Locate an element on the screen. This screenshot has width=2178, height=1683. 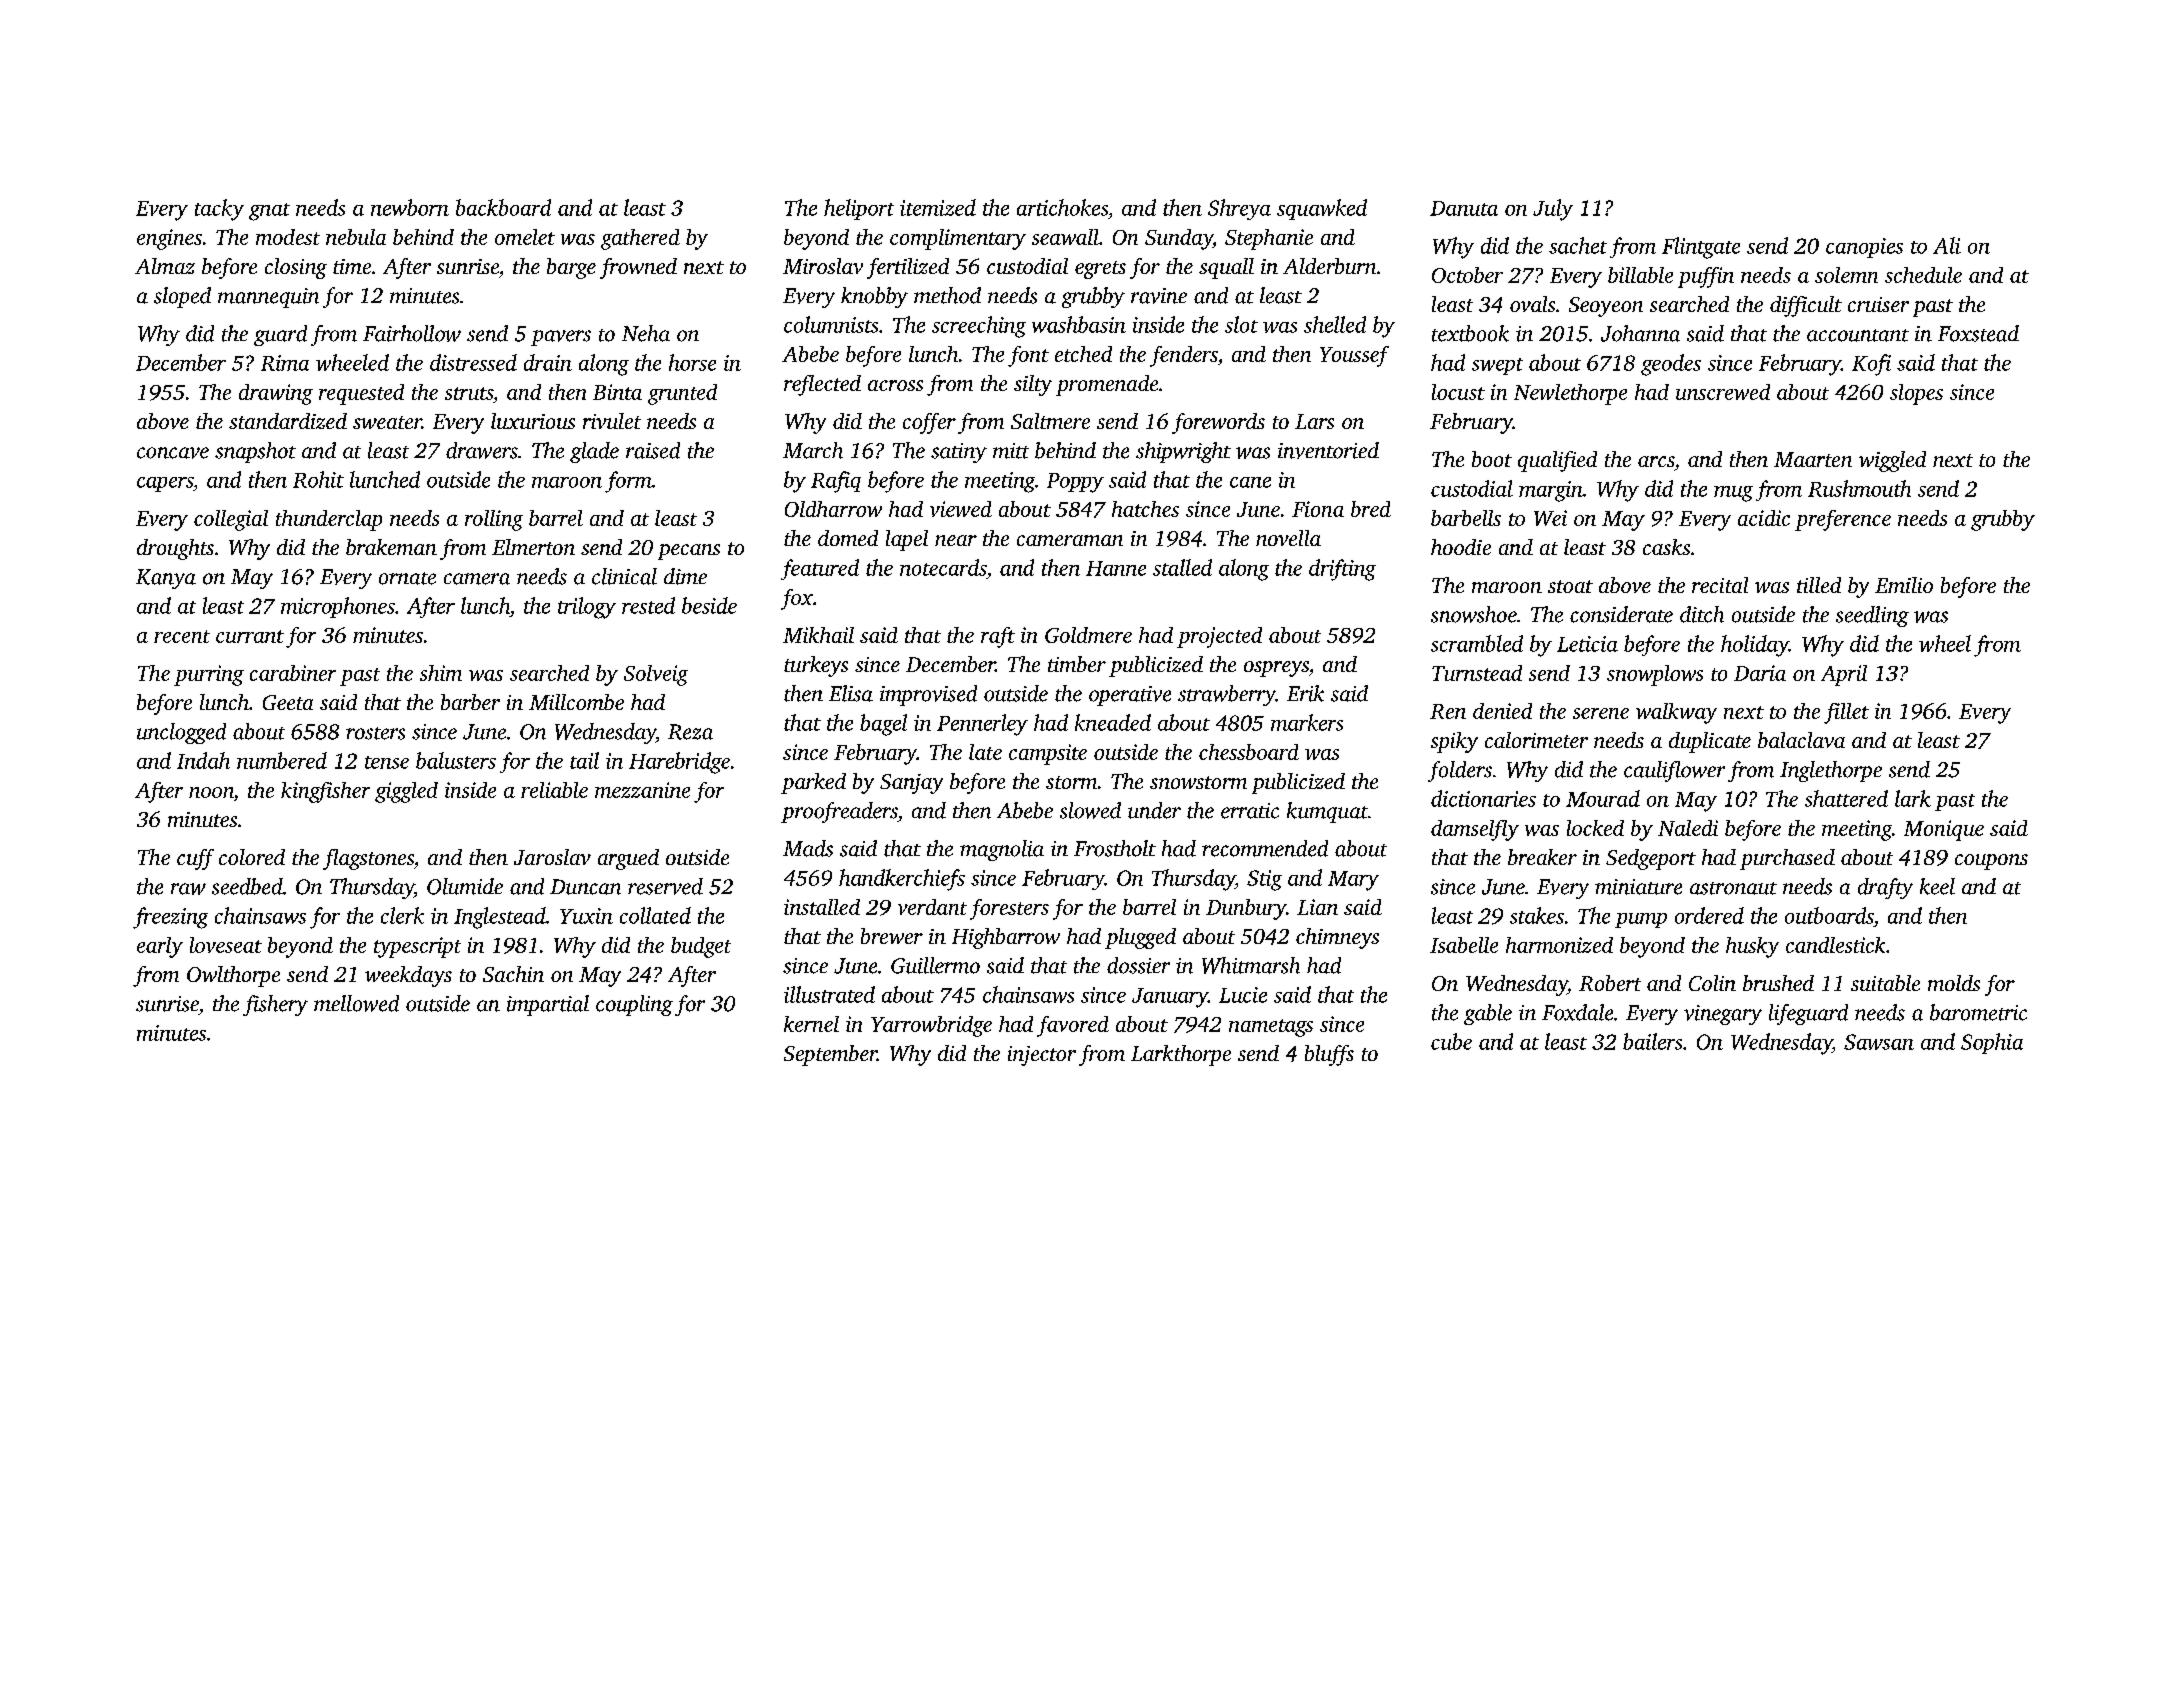
coffer is located at coordinates (929, 423).
